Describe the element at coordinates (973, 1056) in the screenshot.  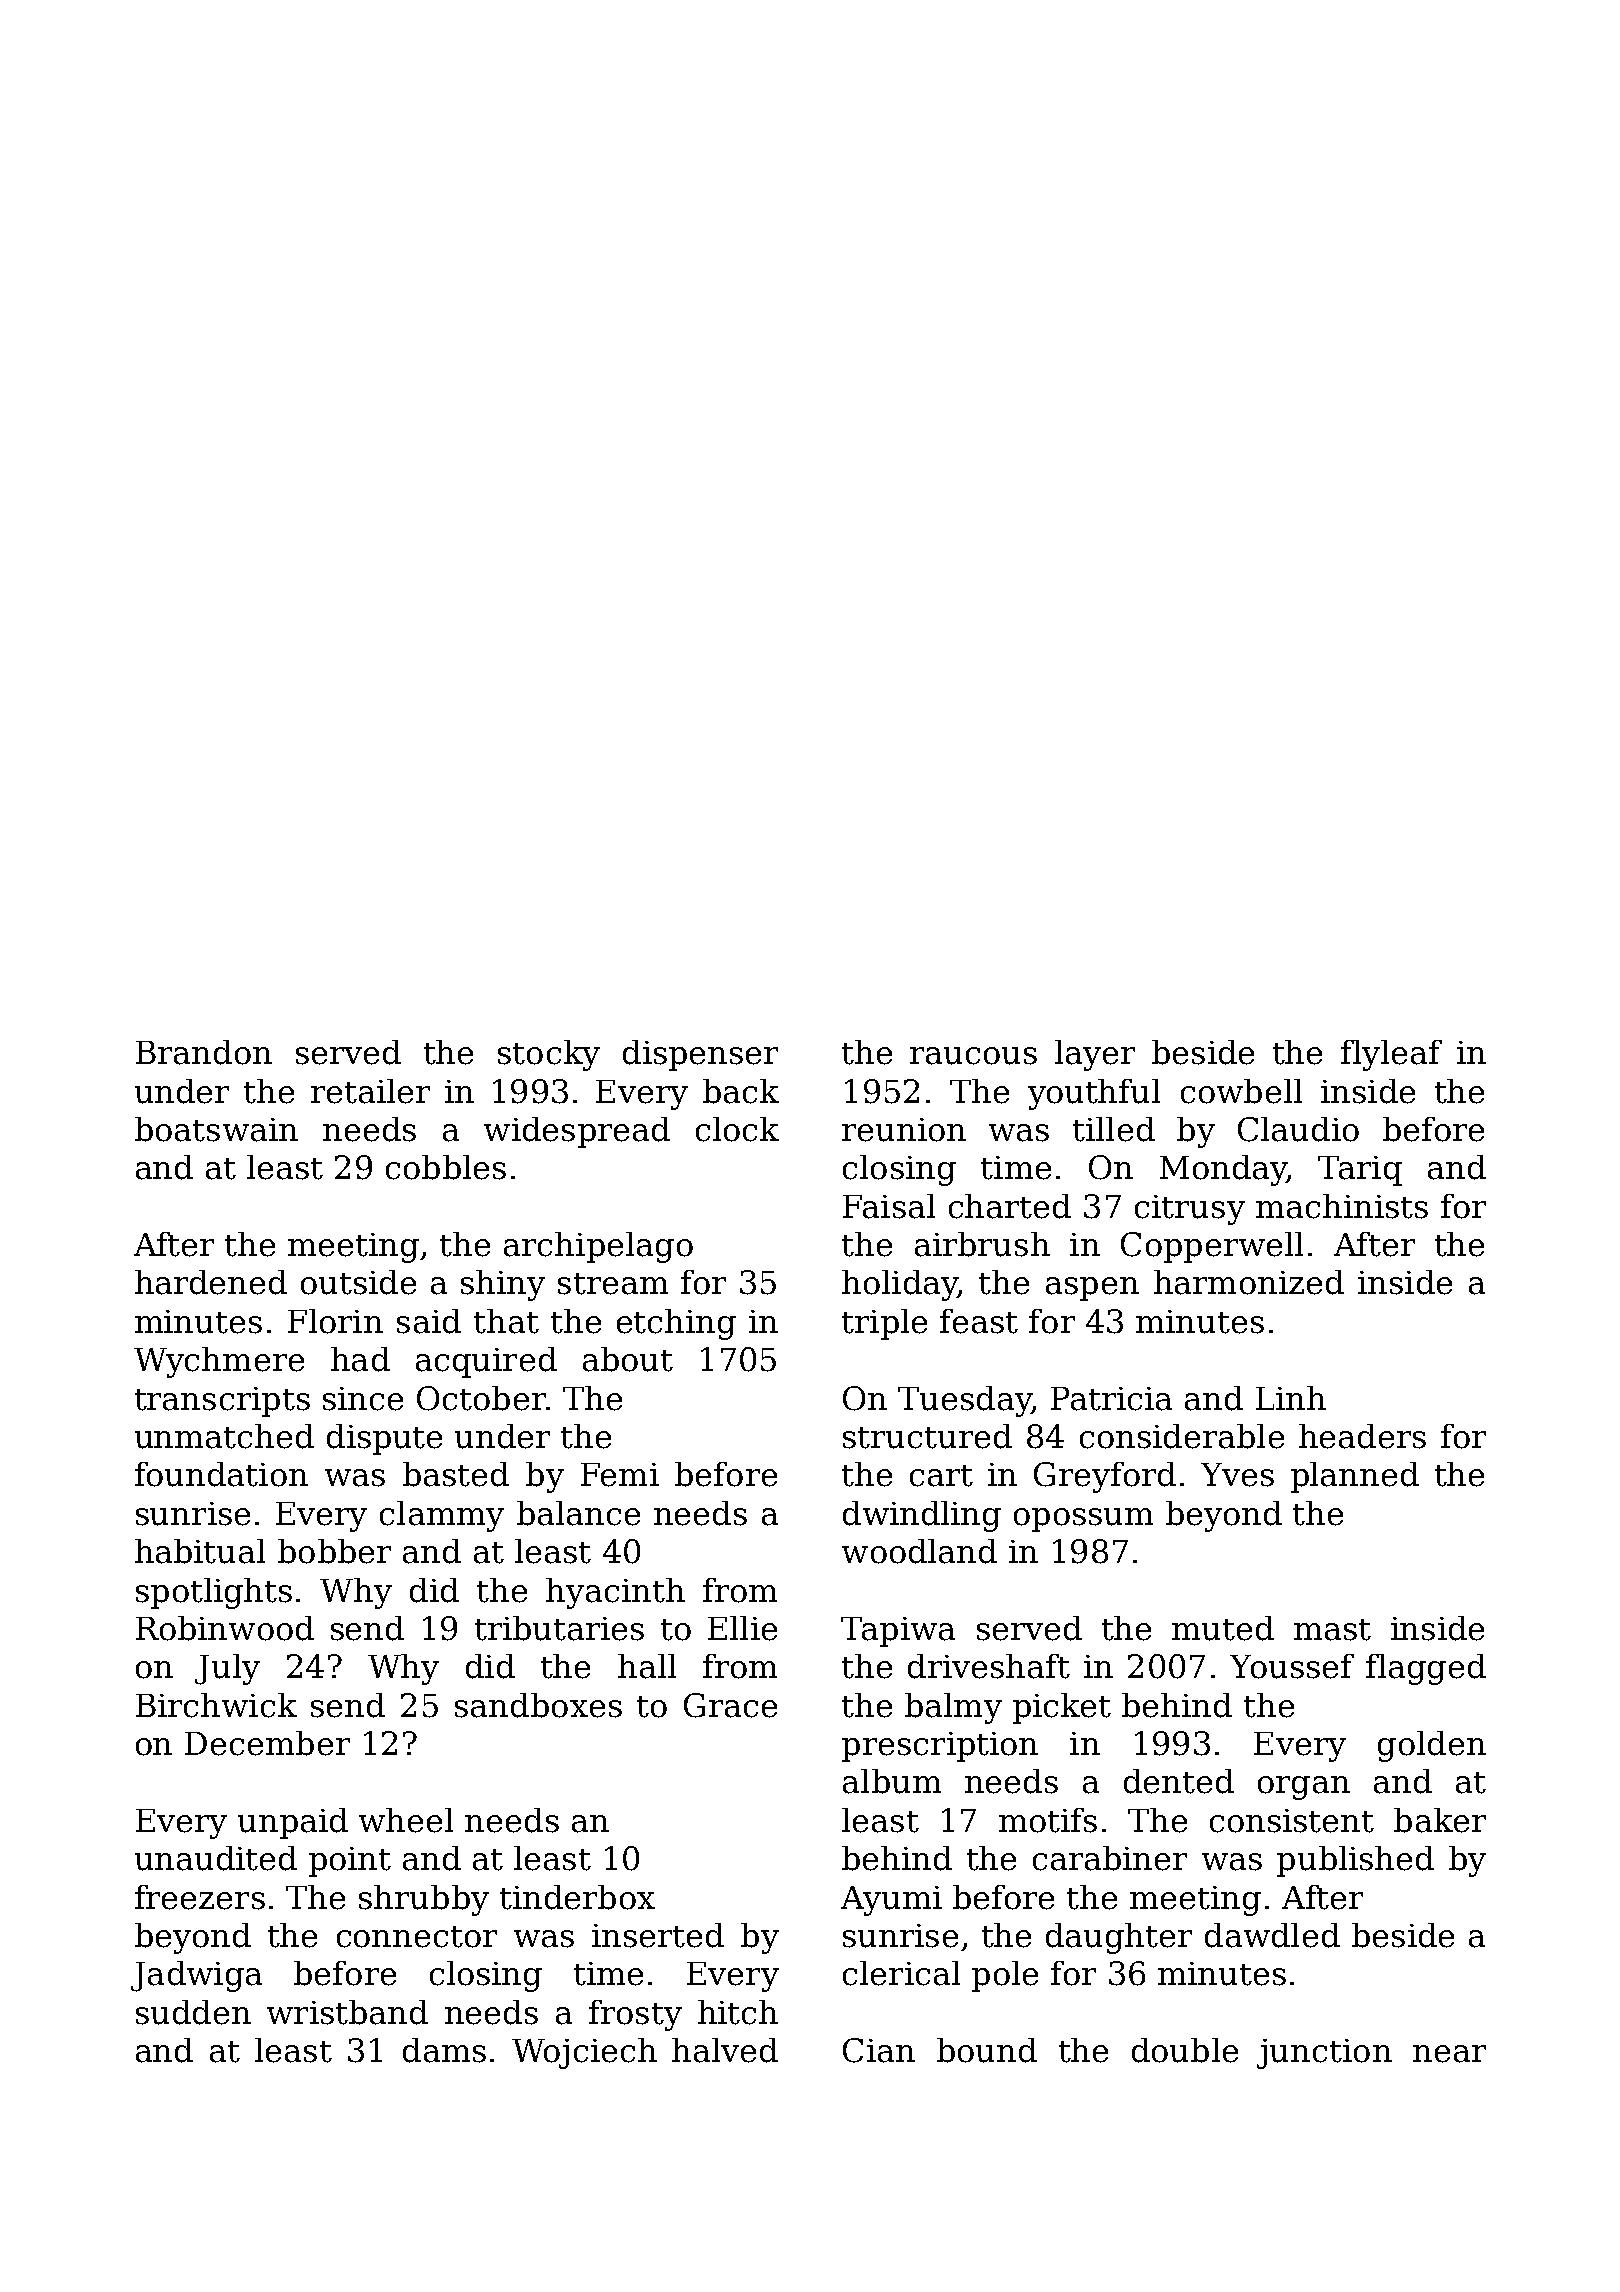
I see `raucous` at that location.
